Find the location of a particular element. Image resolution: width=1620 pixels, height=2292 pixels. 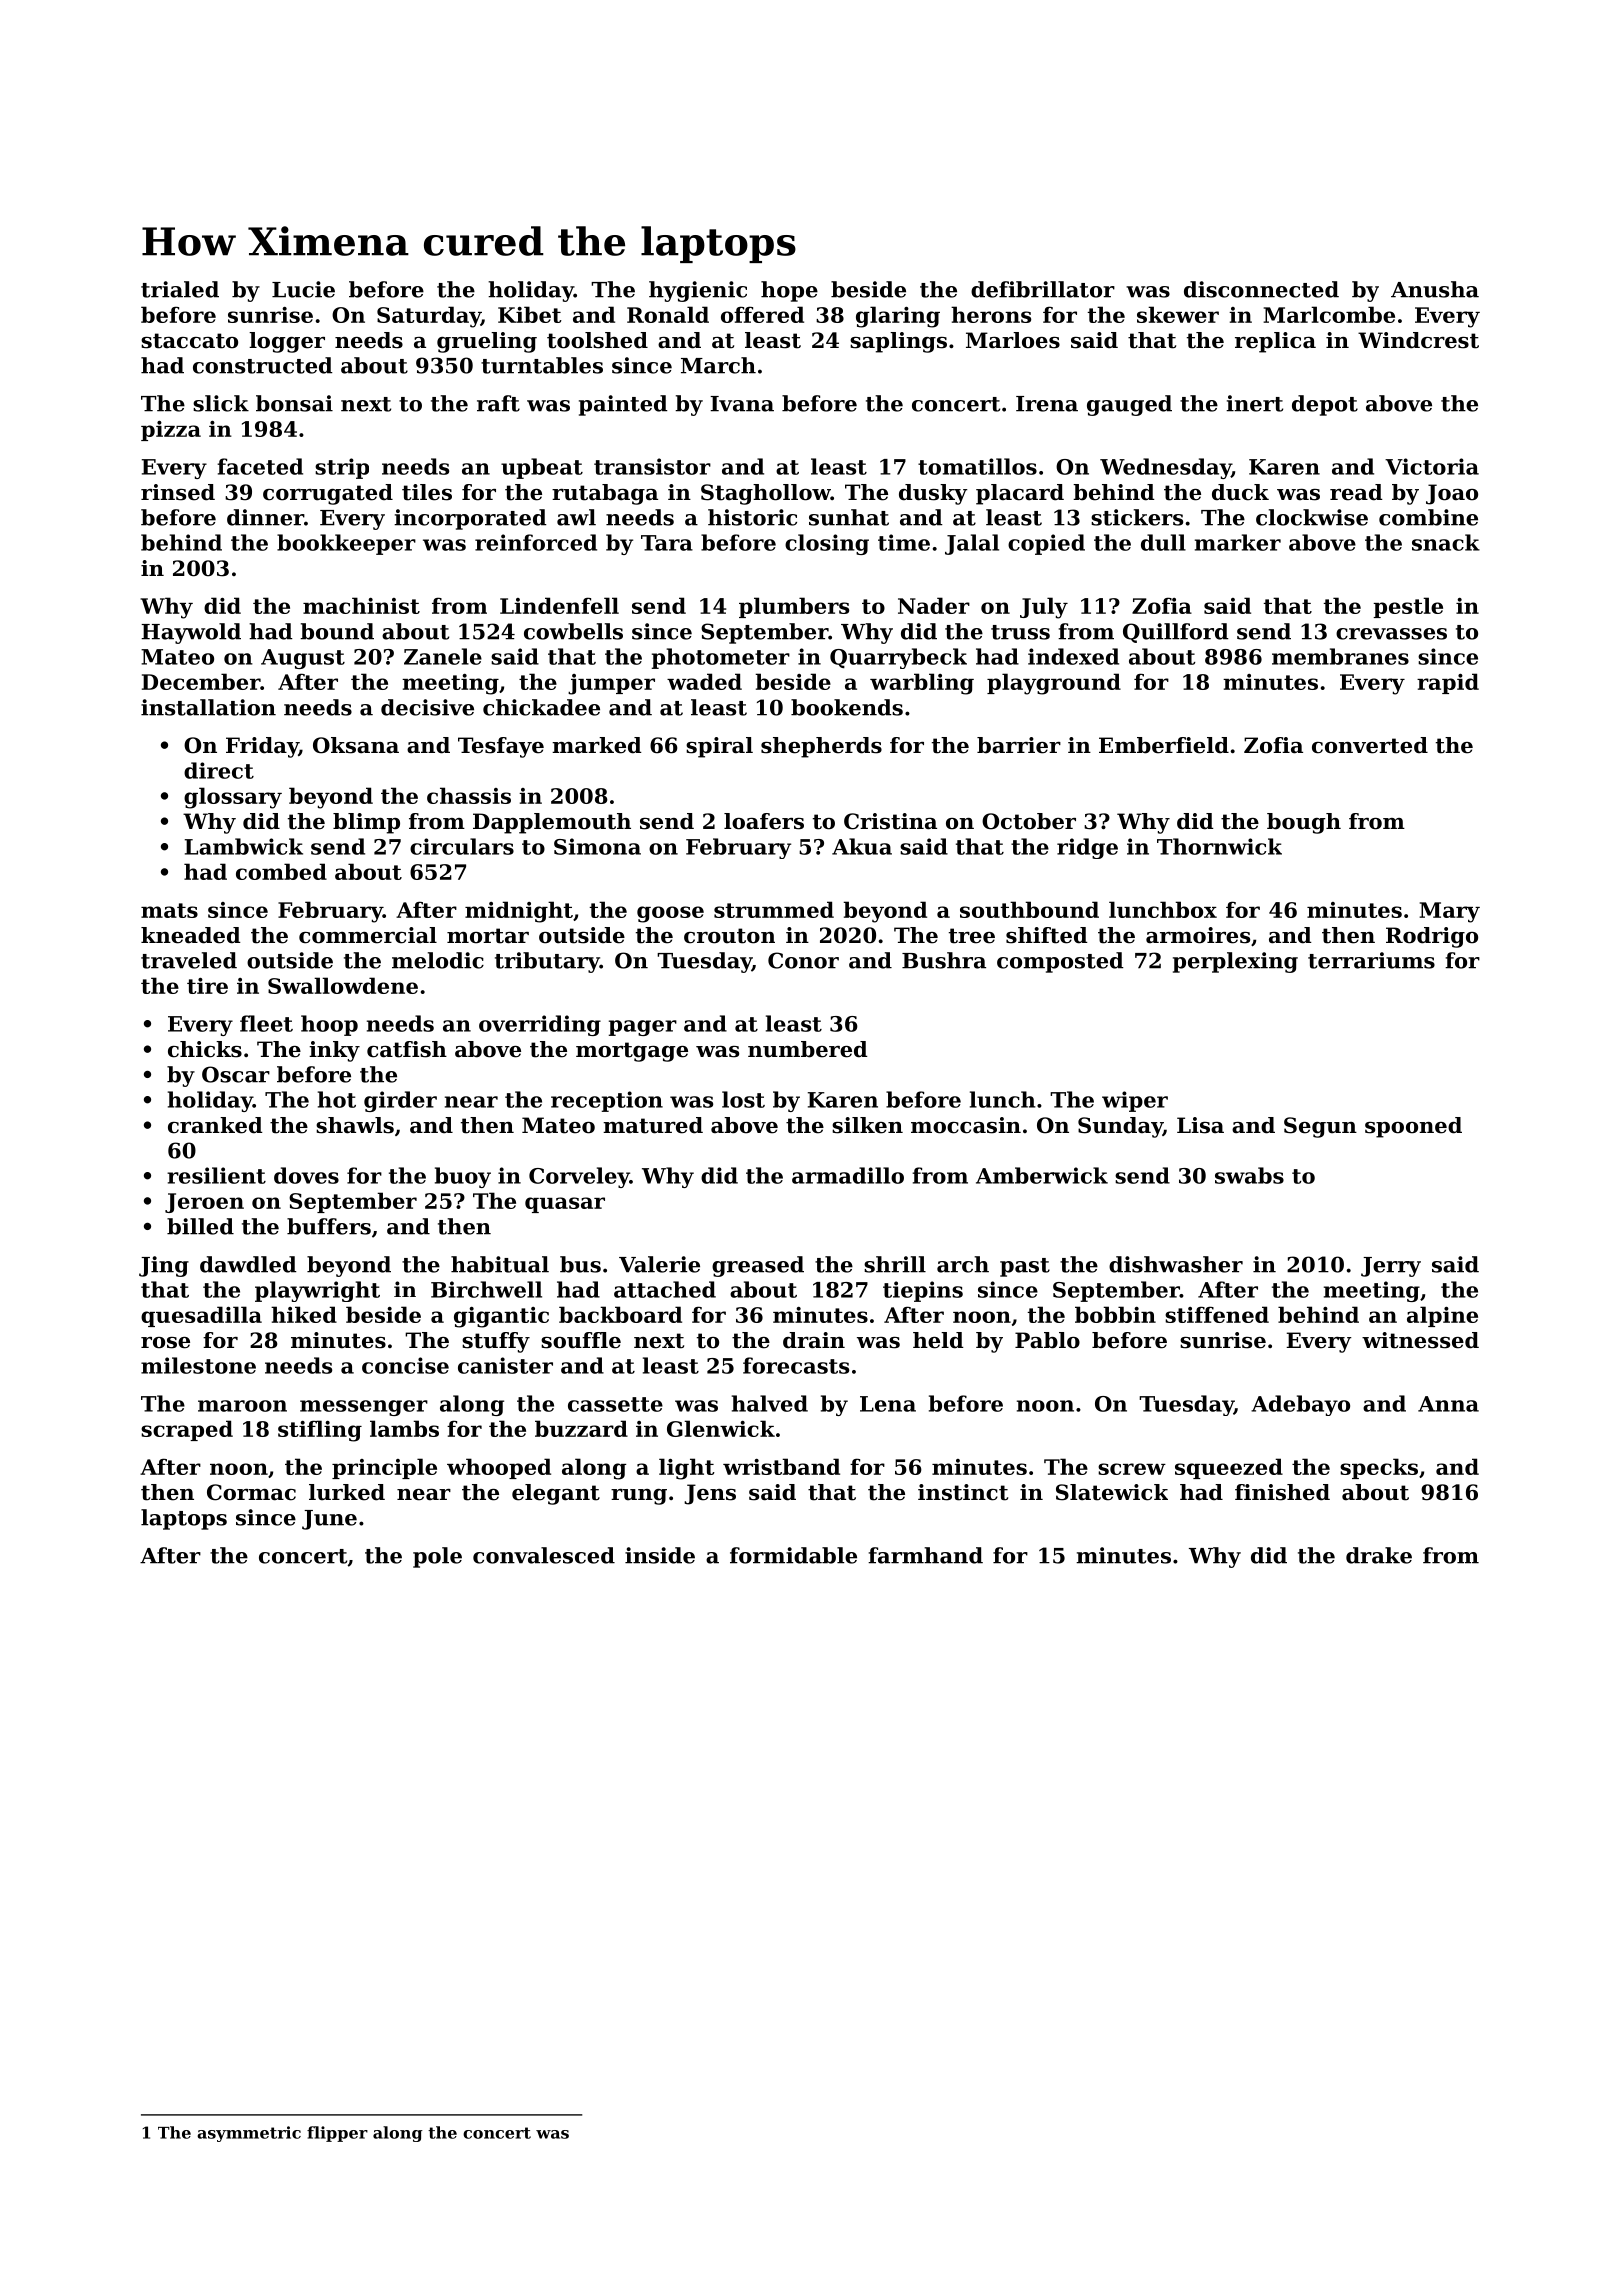

rinsed is located at coordinates (178, 492).
